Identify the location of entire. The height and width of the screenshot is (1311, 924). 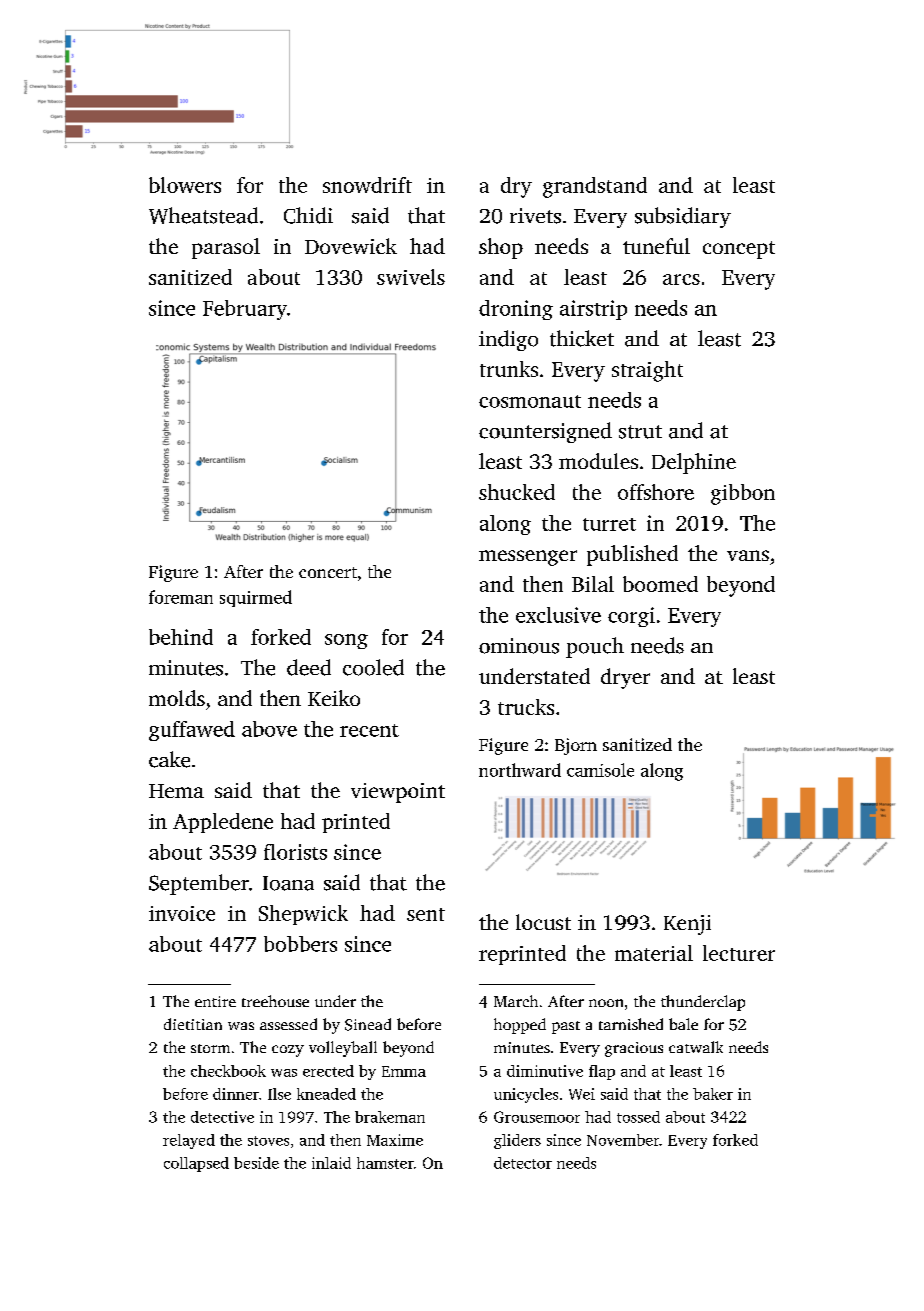
(215, 1001).
